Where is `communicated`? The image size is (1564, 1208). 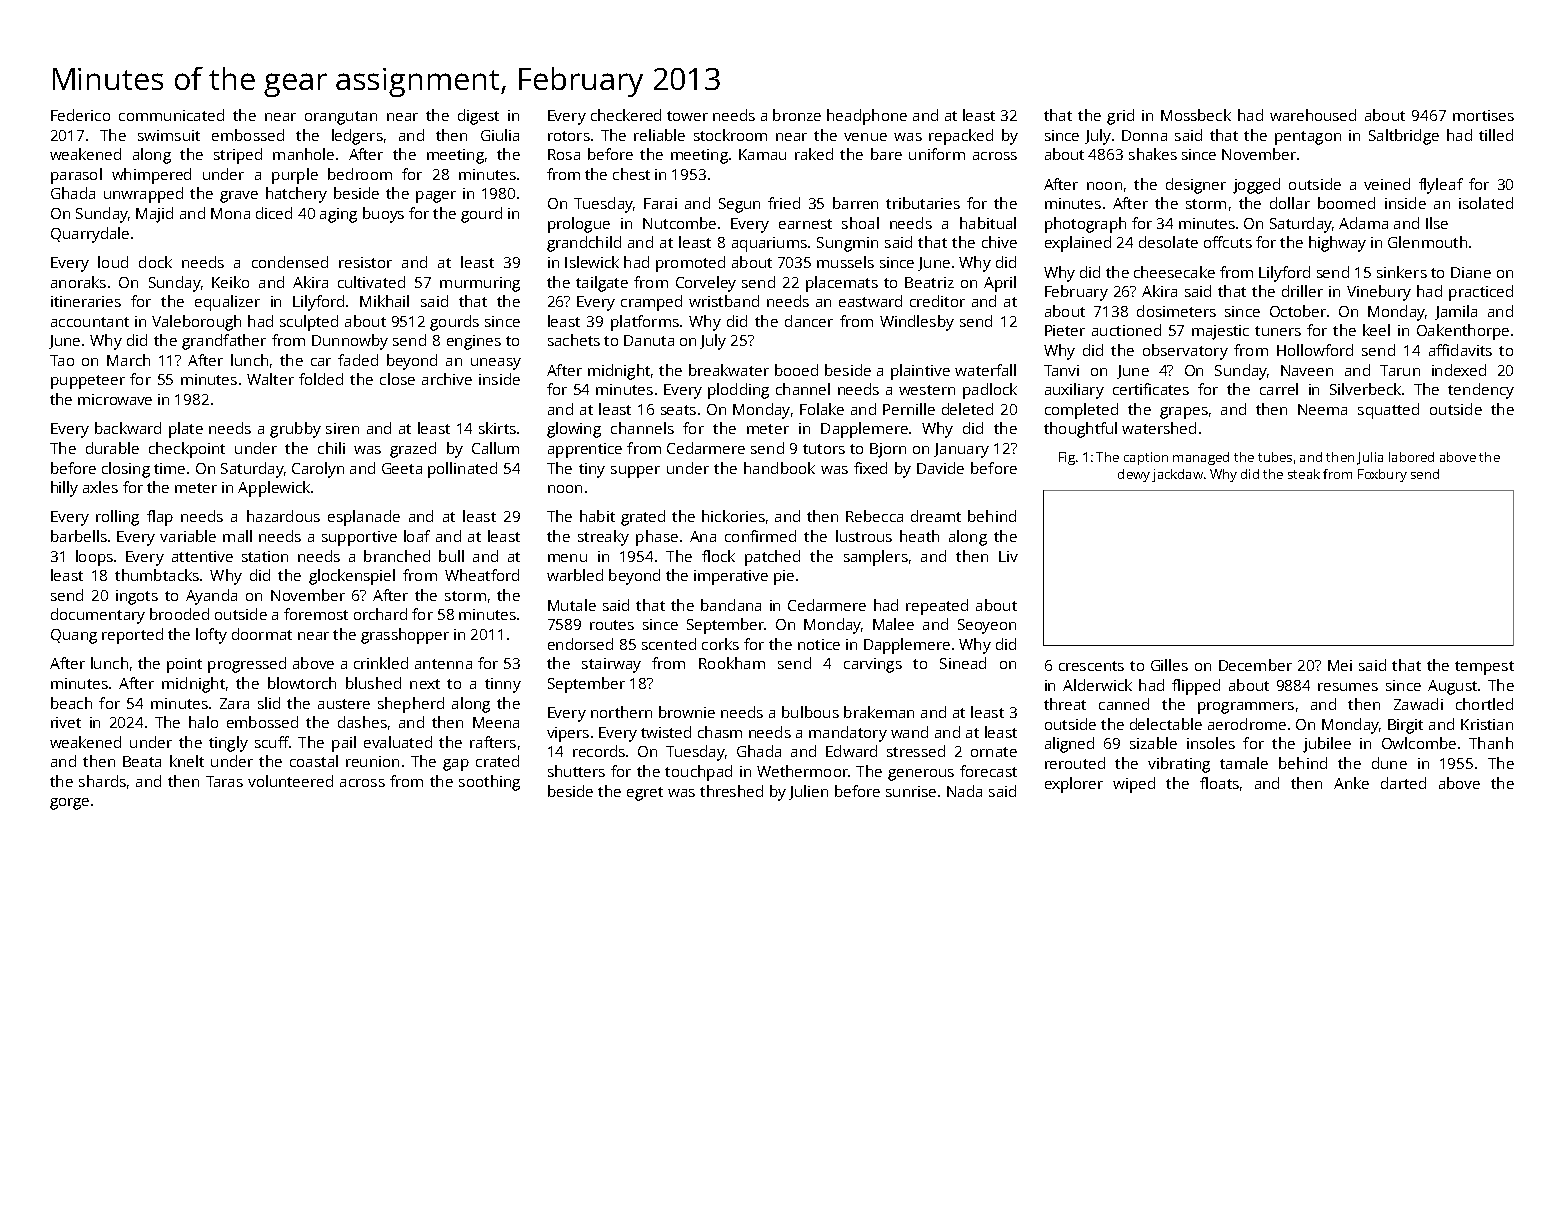
communicated is located at coordinates (171, 115).
